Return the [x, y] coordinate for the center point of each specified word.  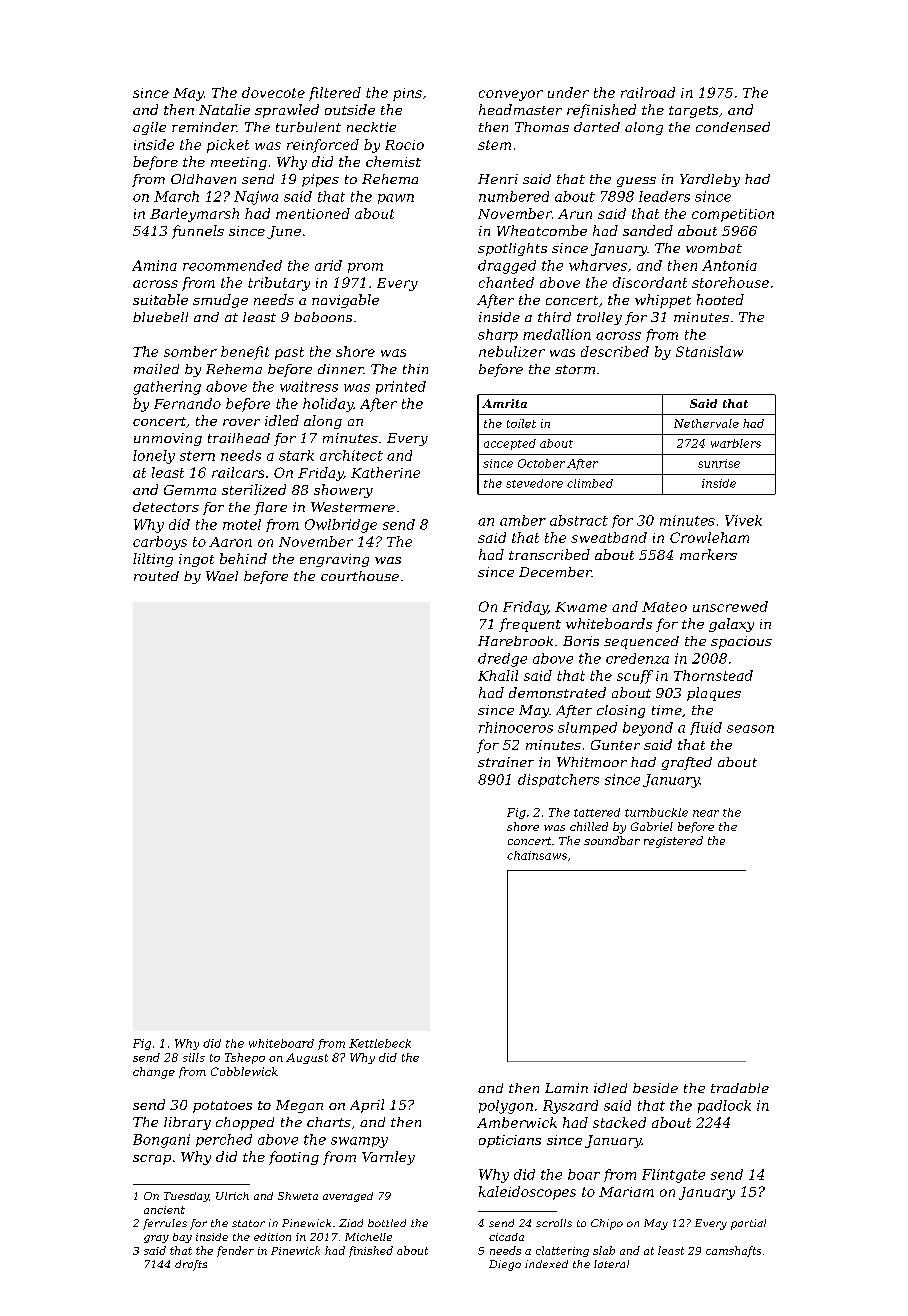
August [307, 1058]
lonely [154, 457]
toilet [521, 423]
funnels [198, 232]
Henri [498, 179]
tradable [740, 1088]
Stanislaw [709, 351]
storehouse [730, 282]
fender [235, 1251]
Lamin [566, 1088]
